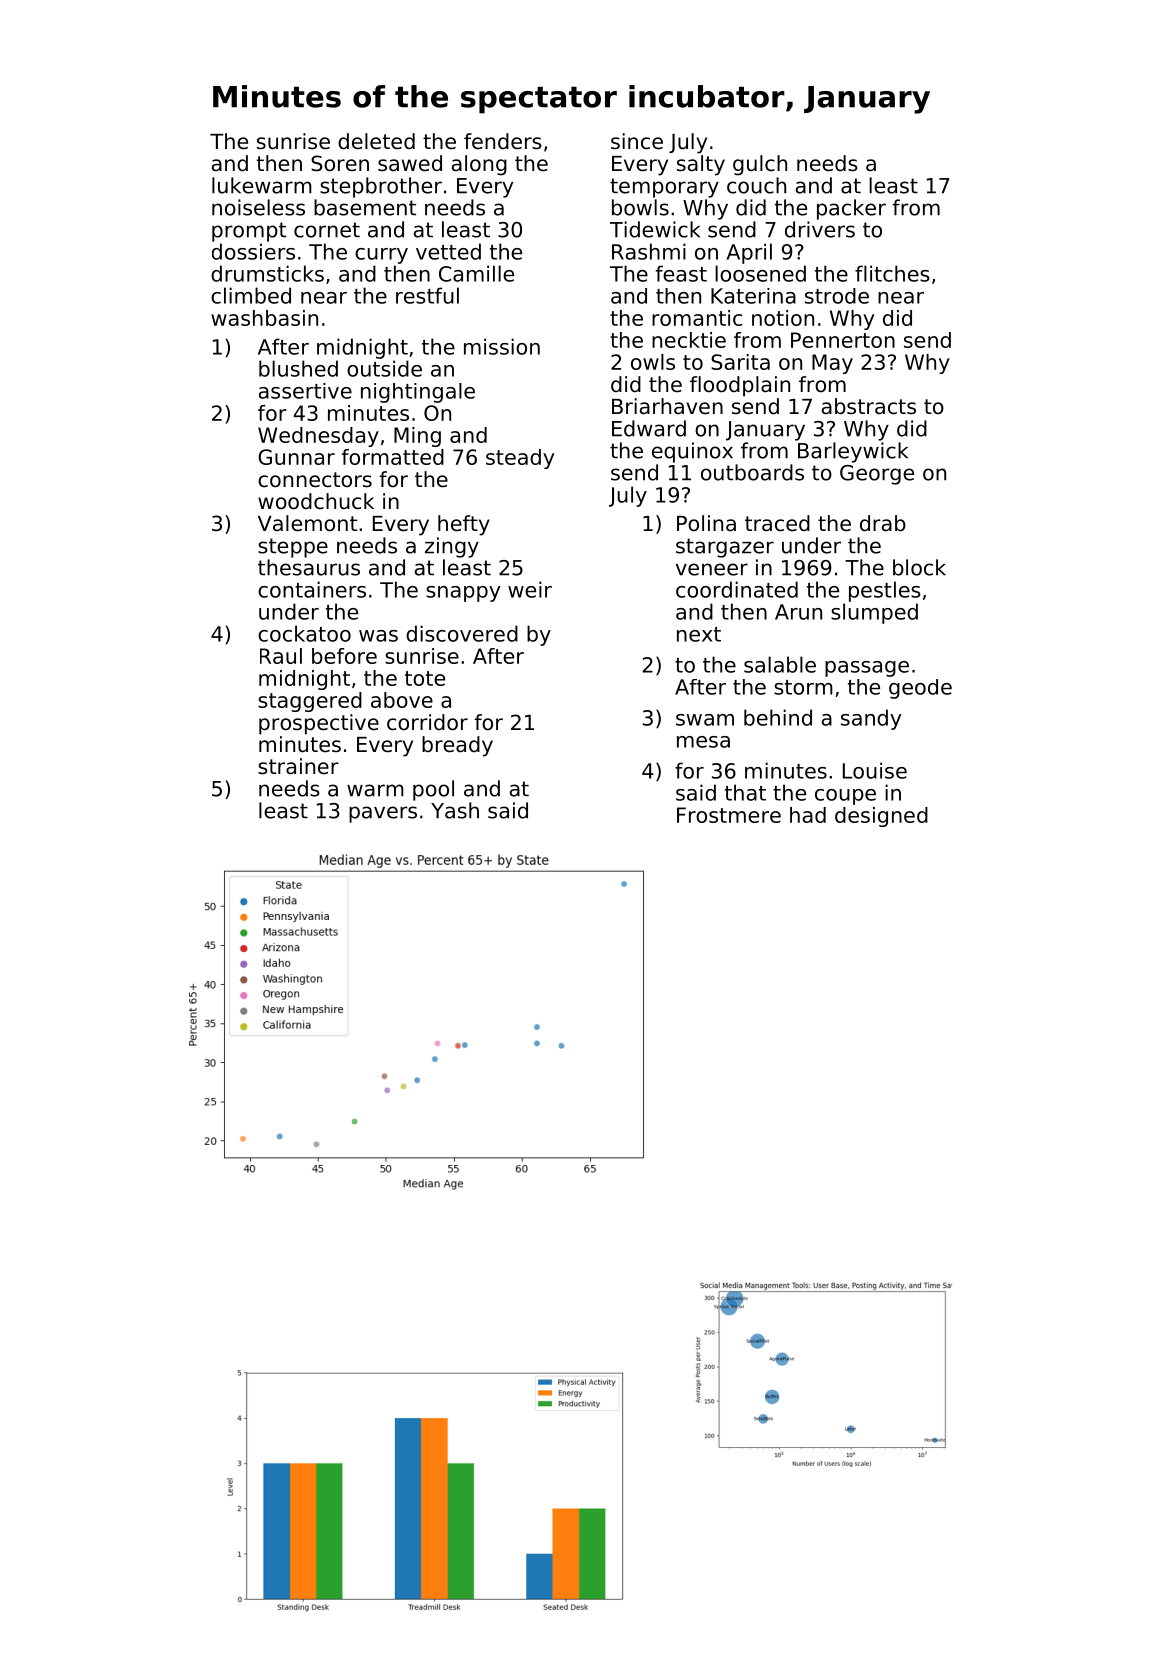 The height and width of the screenshot is (1654, 1165). Describe the element at coordinates (869, 406) in the screenshot. I see `abstracts` at that location.
